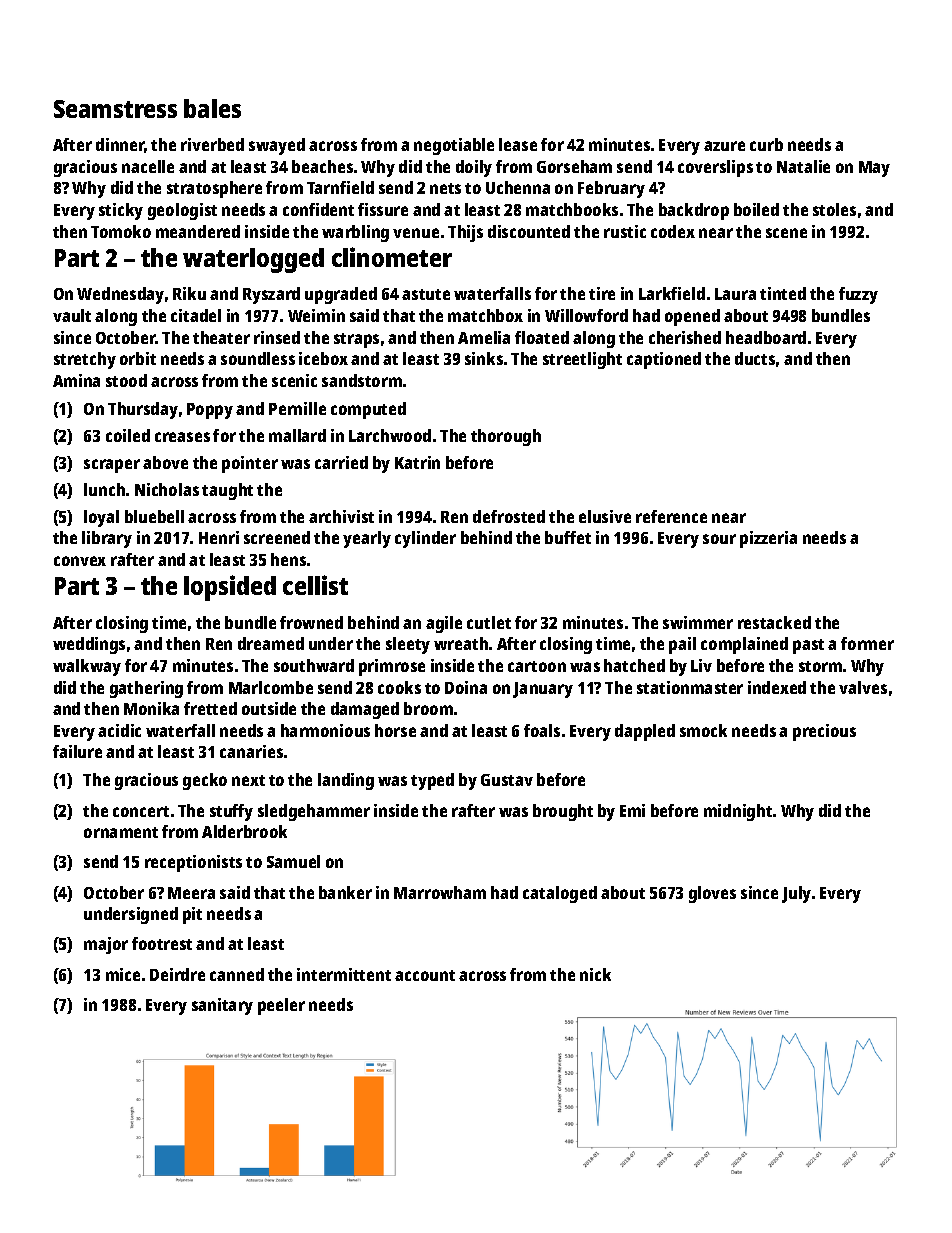 The width and height of the screenshot is (952, 1233). What do you see at coordinates (766, 337) in the screenshot?
I see `headboard` at bounding box center [766, 337].
